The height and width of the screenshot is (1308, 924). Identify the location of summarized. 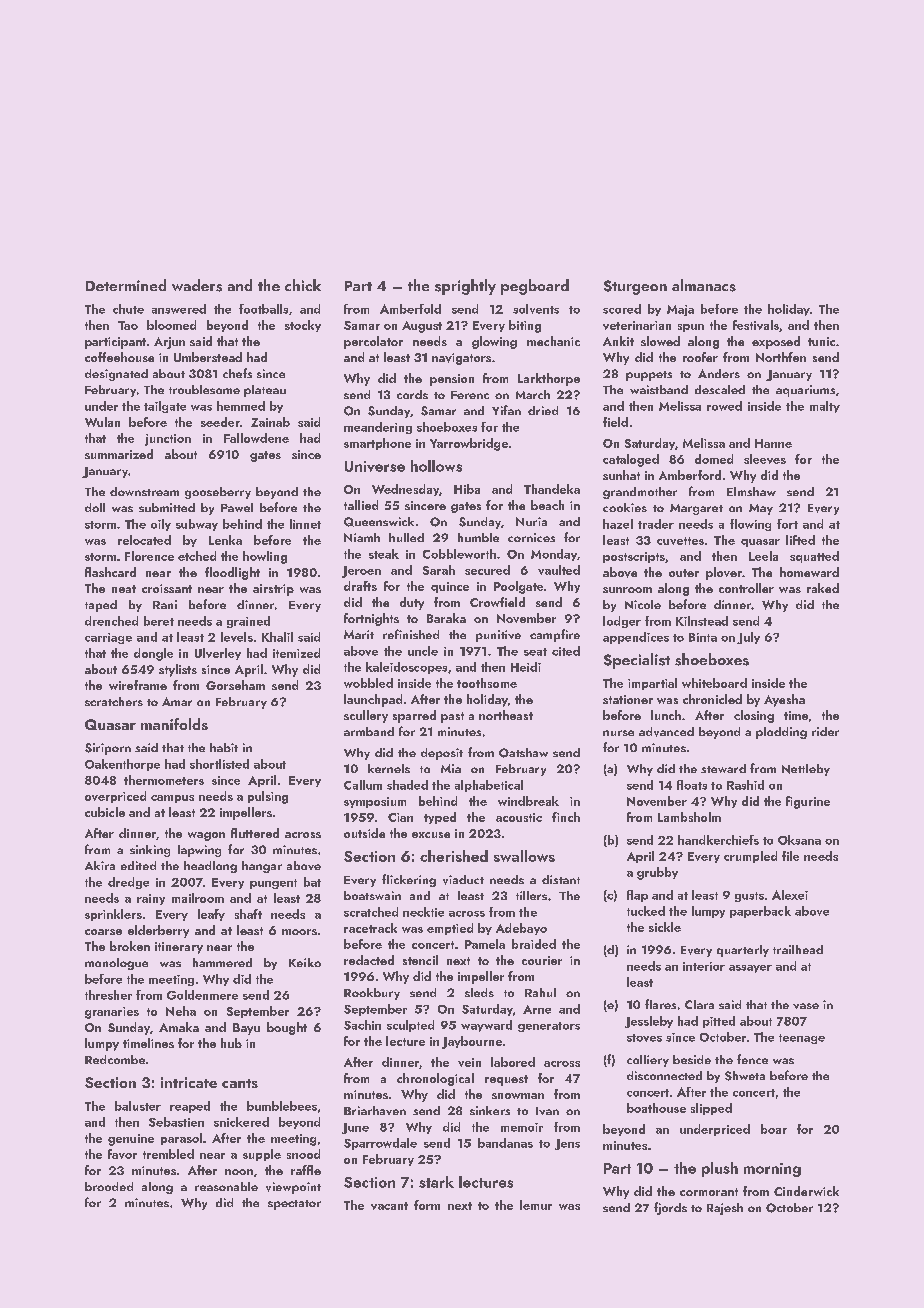
(119, 454).
